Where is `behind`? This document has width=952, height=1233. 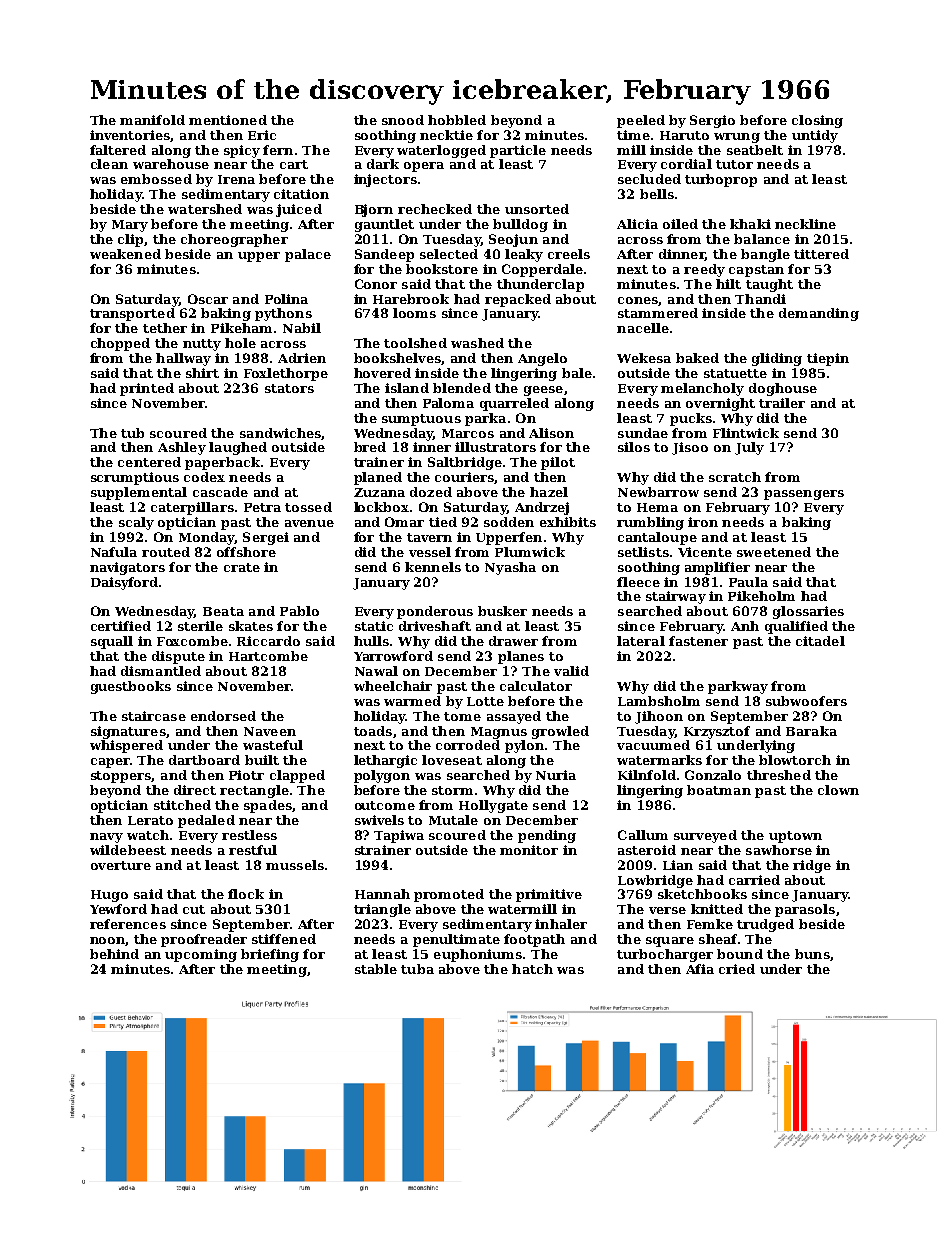 behind is located at coordinates (114, 954).
